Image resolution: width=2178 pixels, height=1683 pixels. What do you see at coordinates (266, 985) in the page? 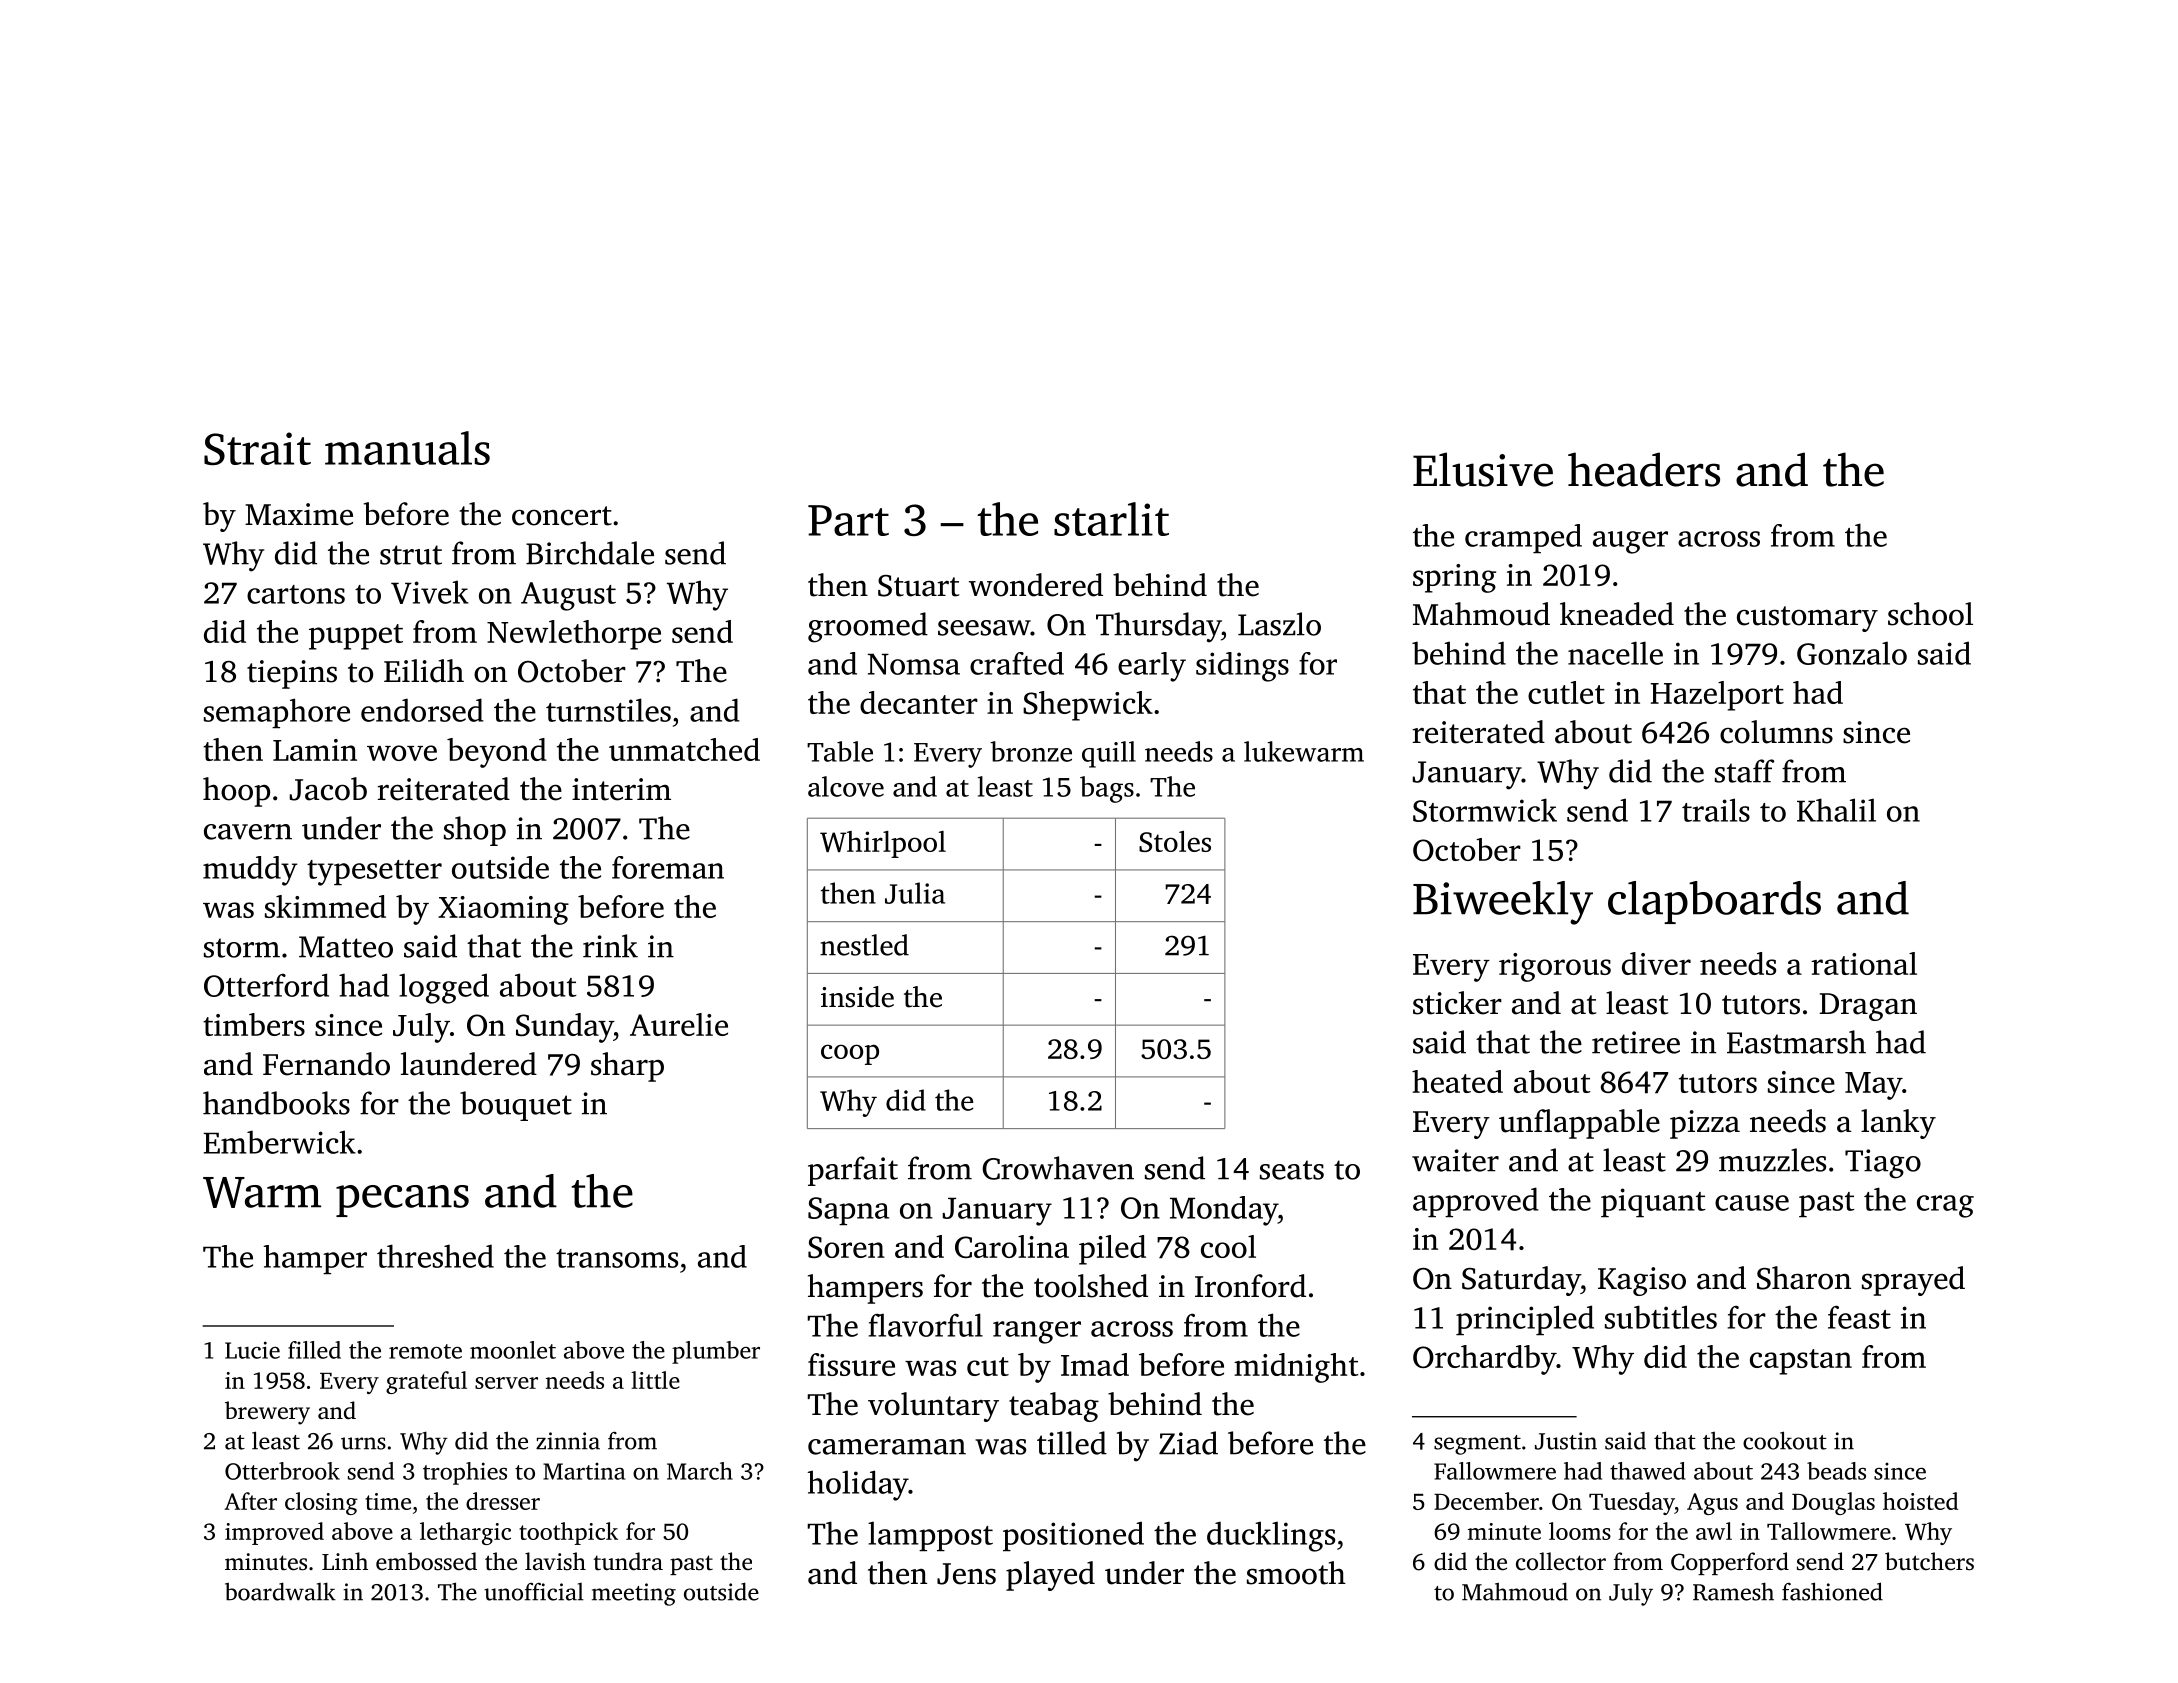
I see `Otterford` at bounding box center [266, 985].
